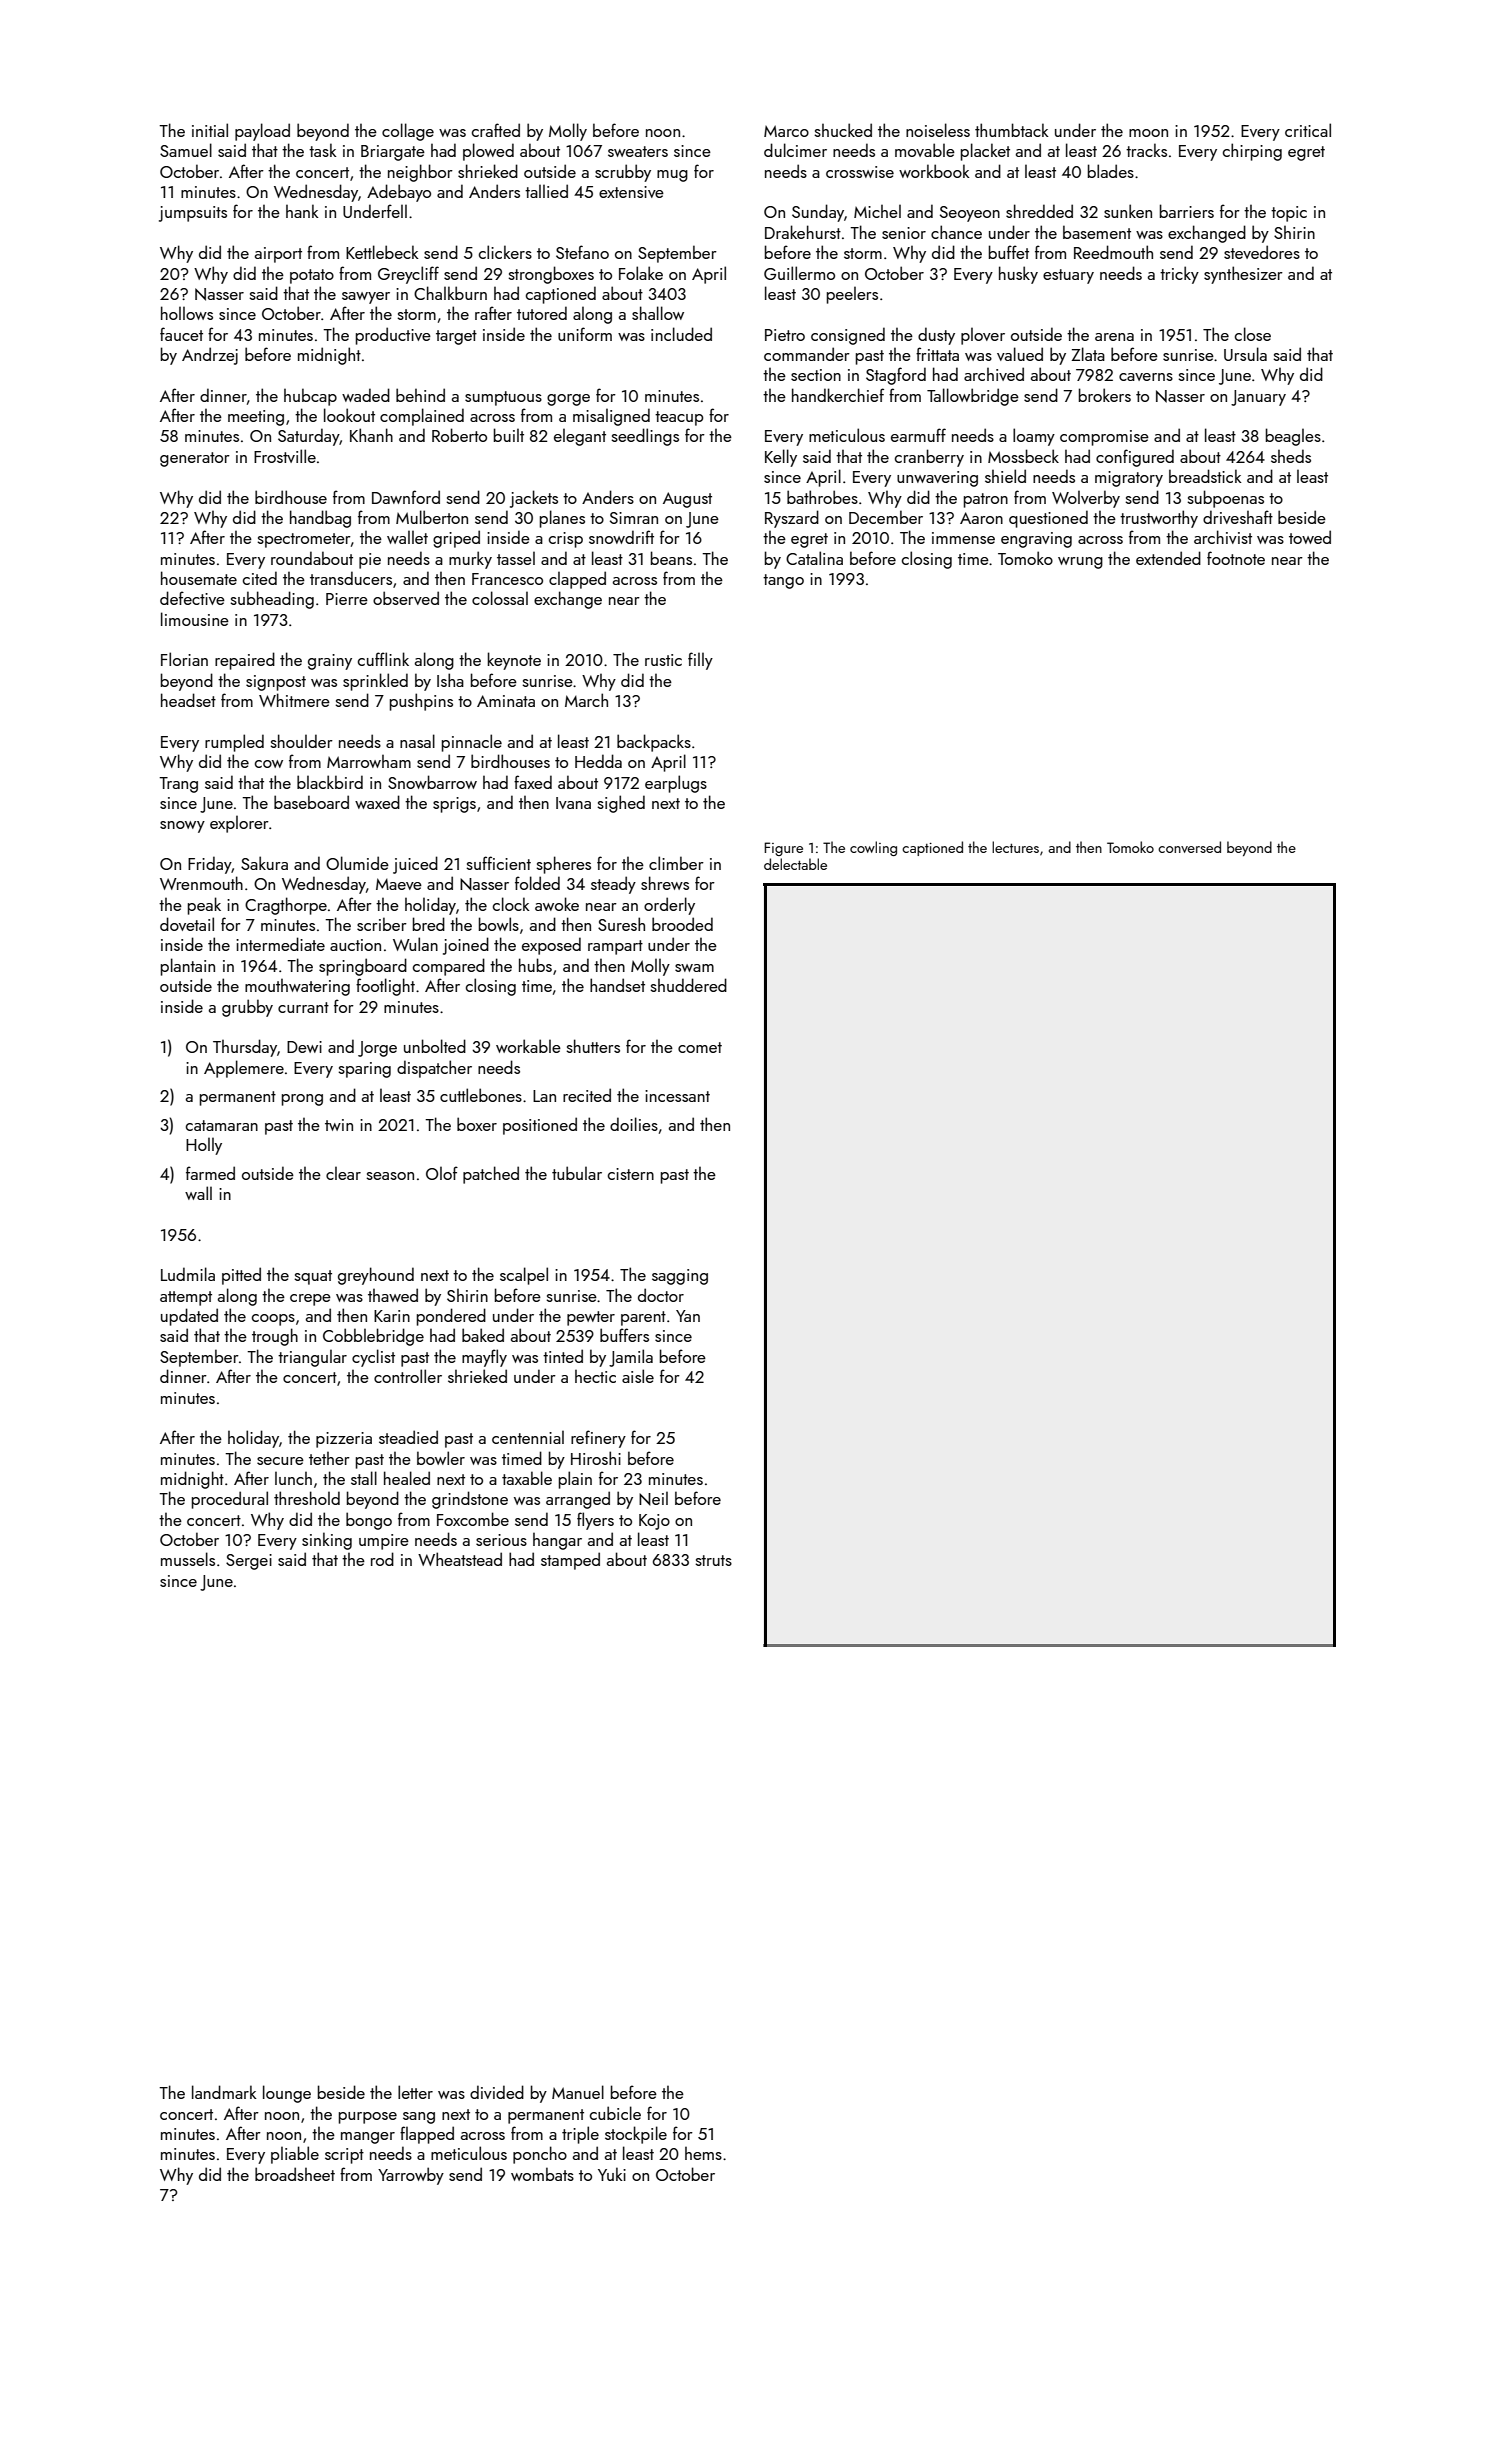 The height and width of the page is (2464, 1496). I want to click on attempt, so click(186, 1298).
